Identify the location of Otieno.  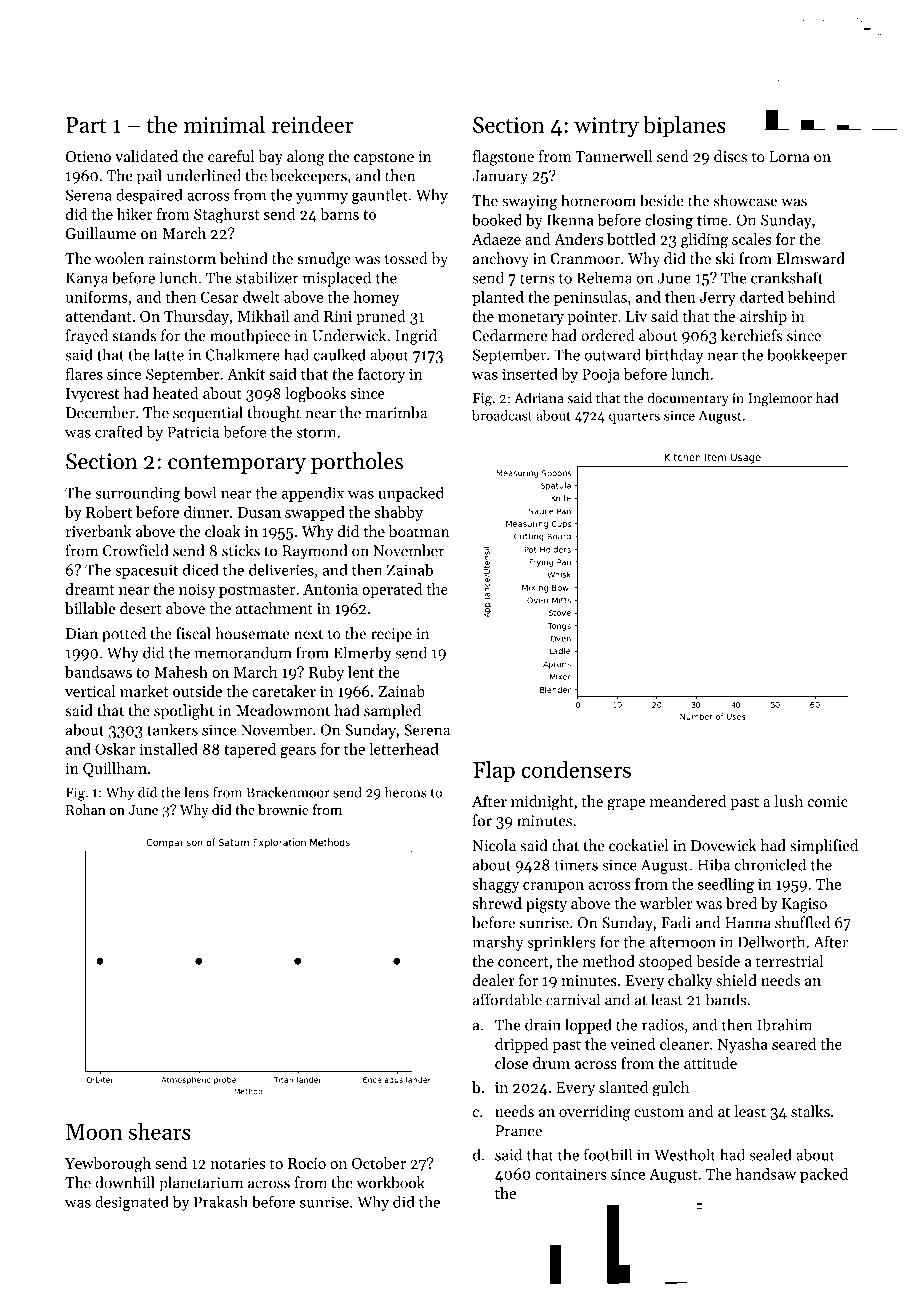
(88, 156).
